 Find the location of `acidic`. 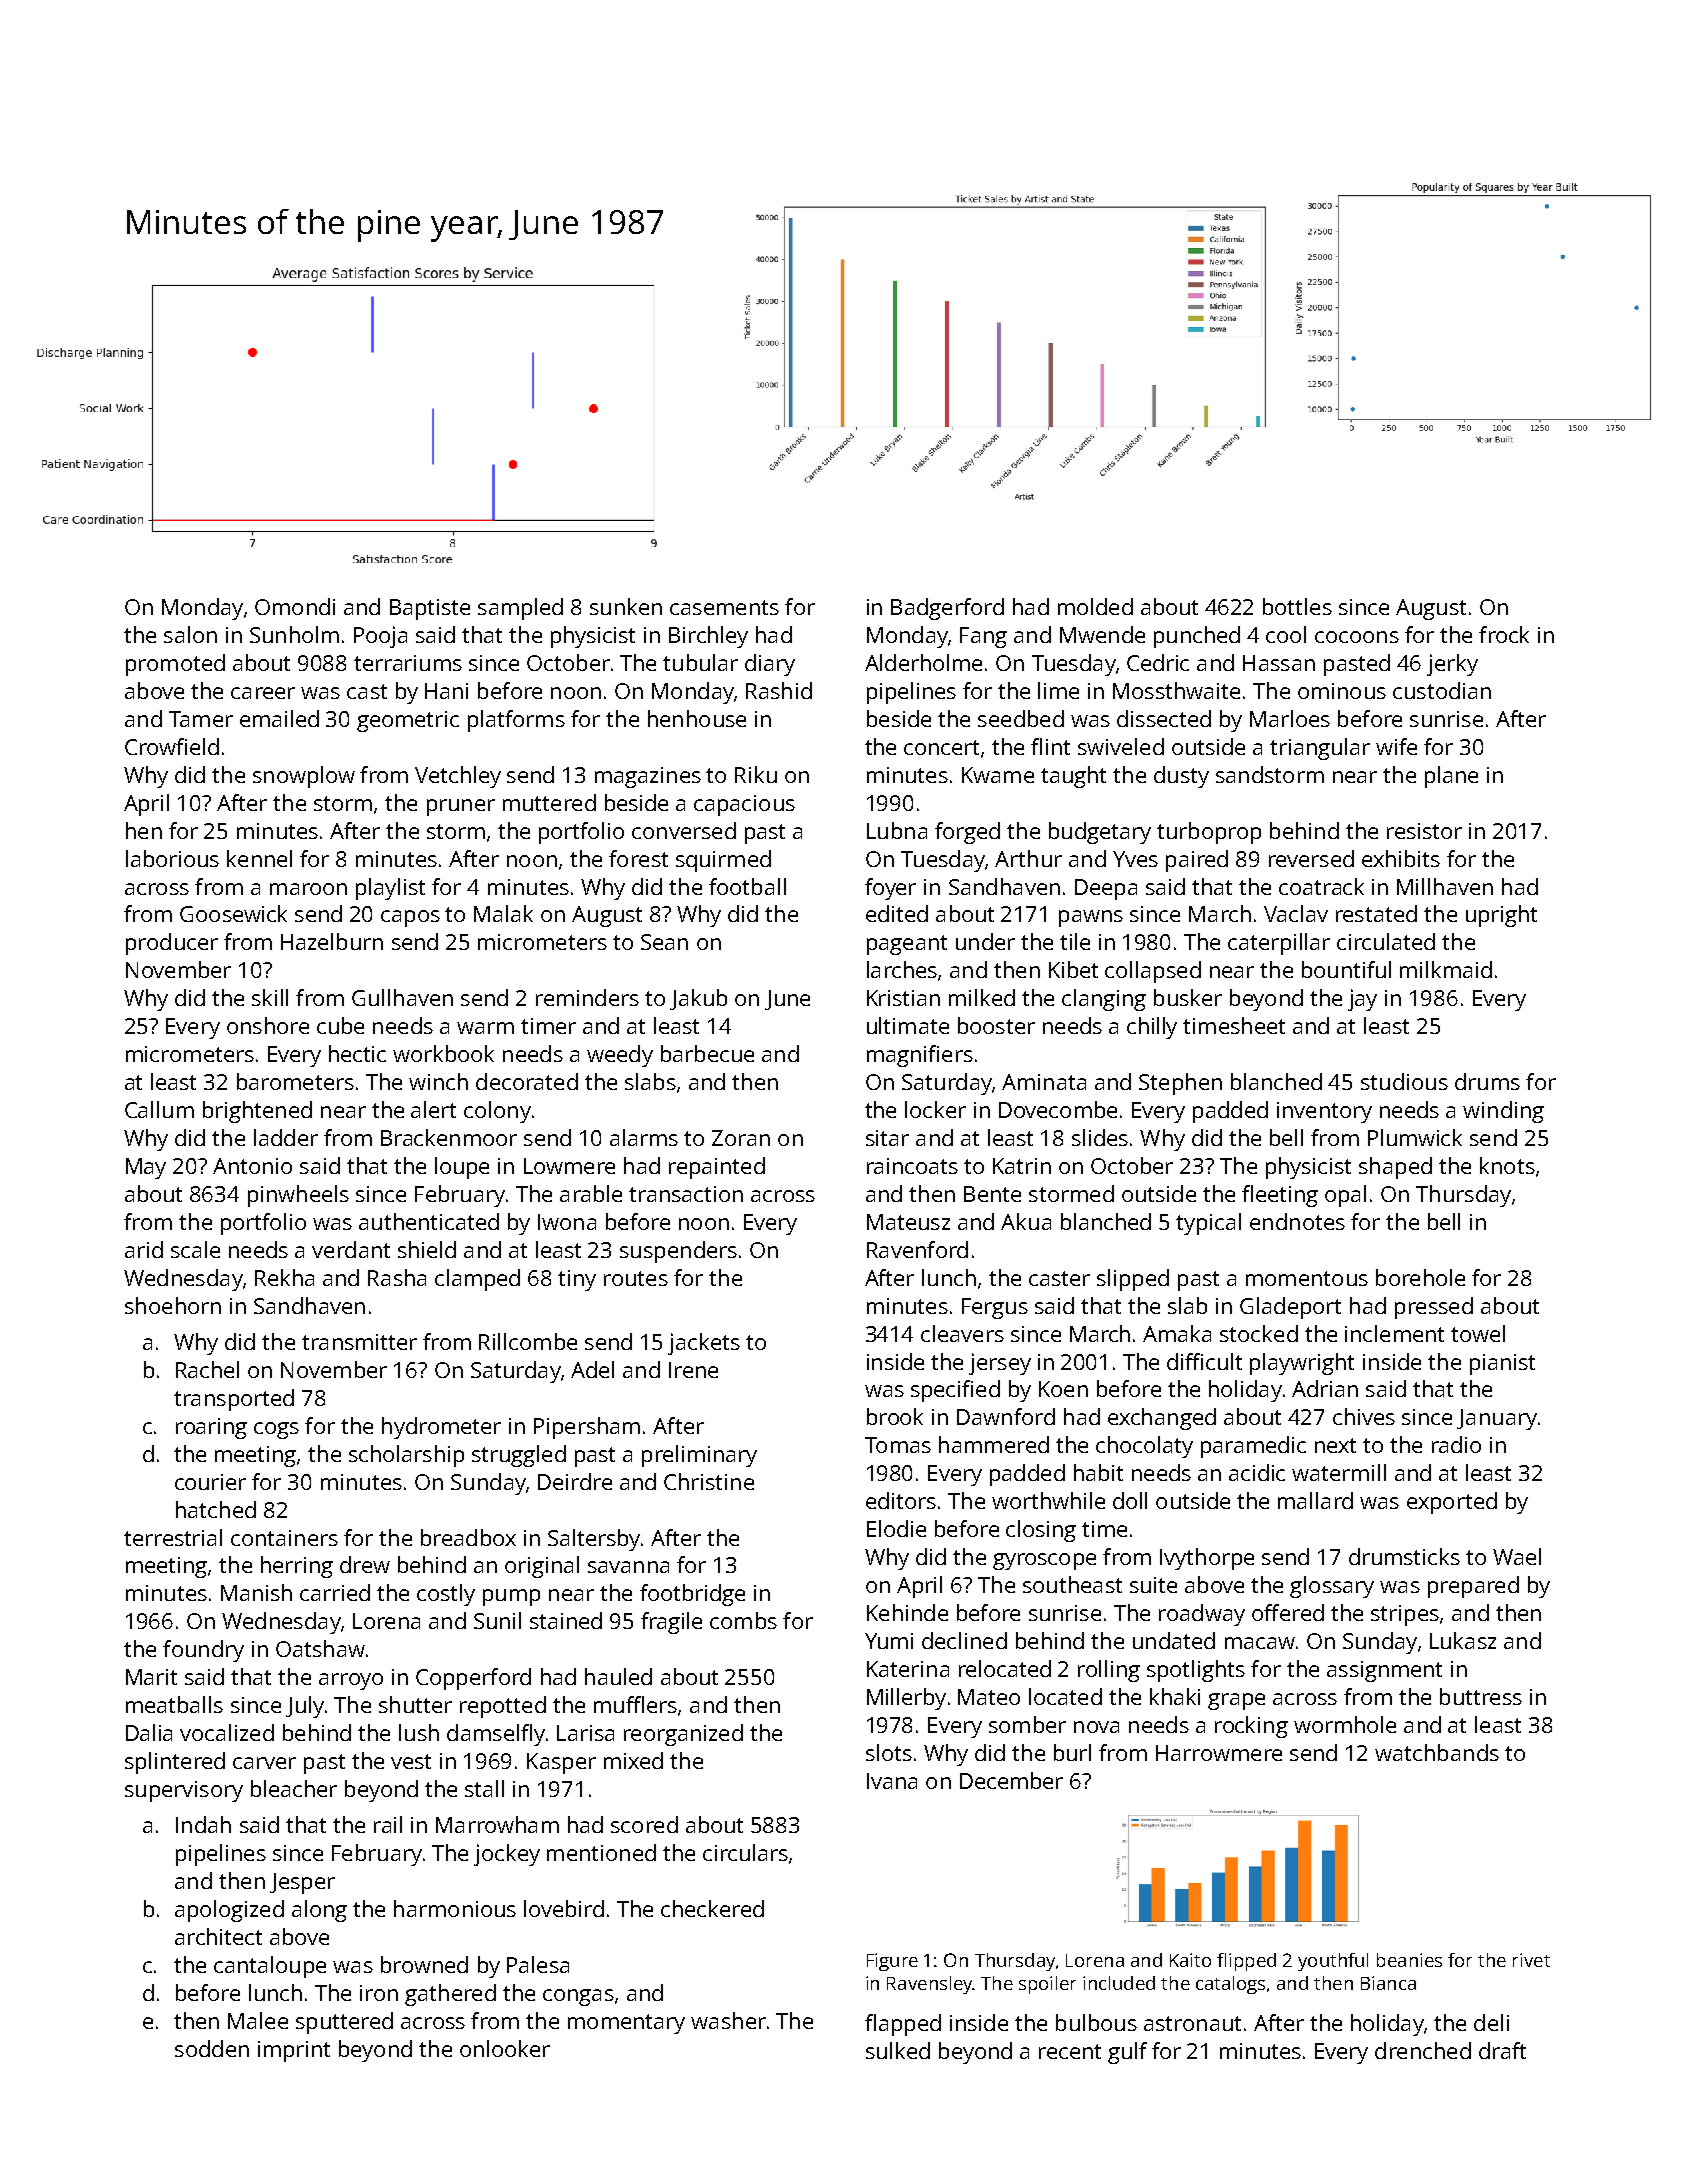

acidic is located at coordinates (1257, 1472).
